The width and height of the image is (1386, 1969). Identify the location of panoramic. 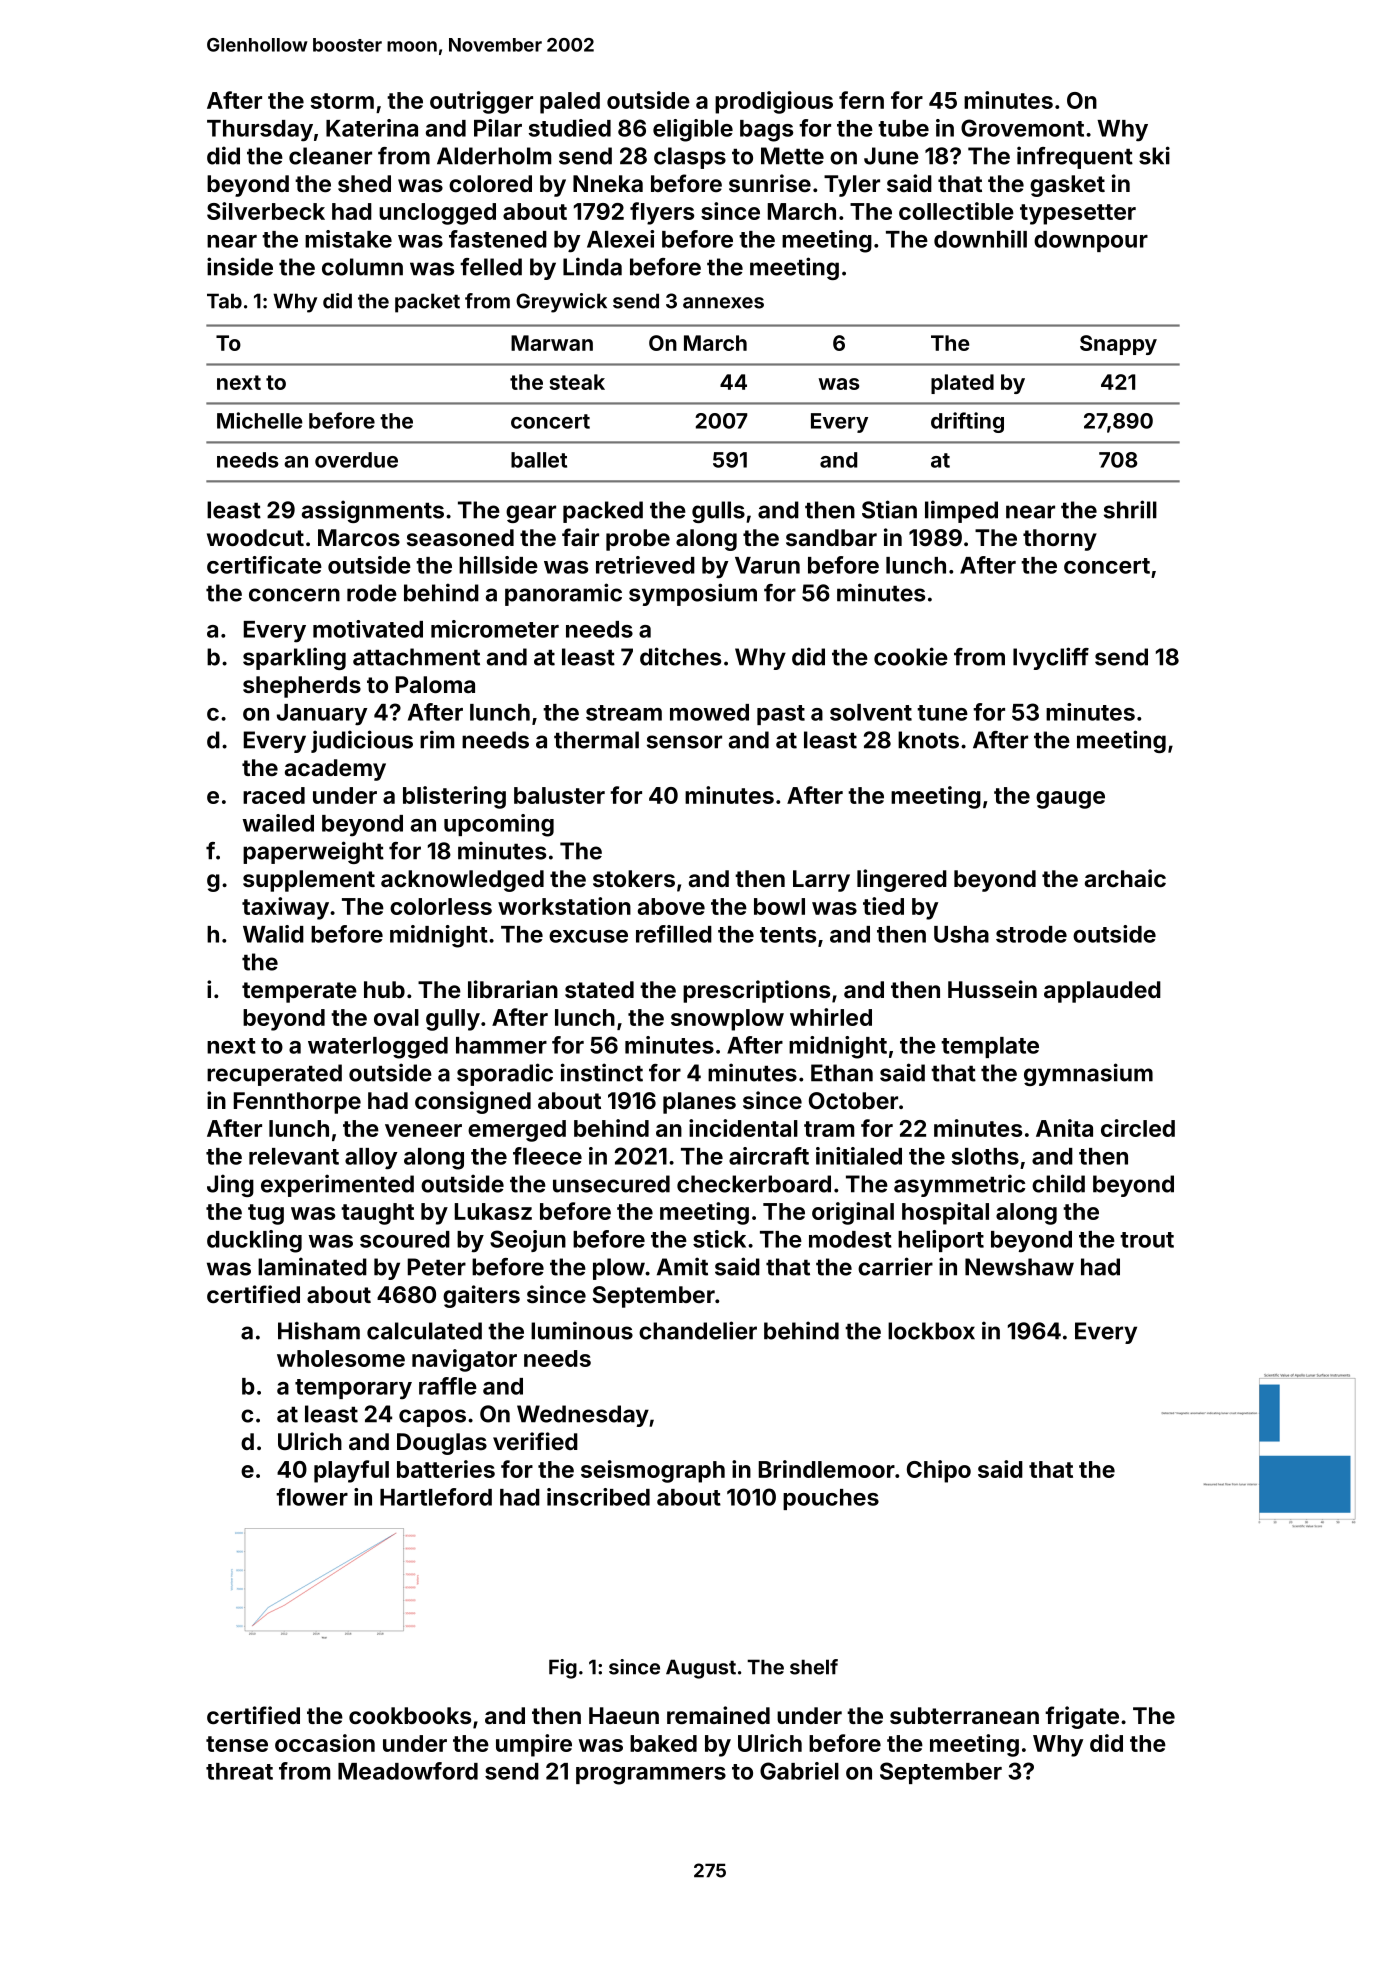
(563, 594).
